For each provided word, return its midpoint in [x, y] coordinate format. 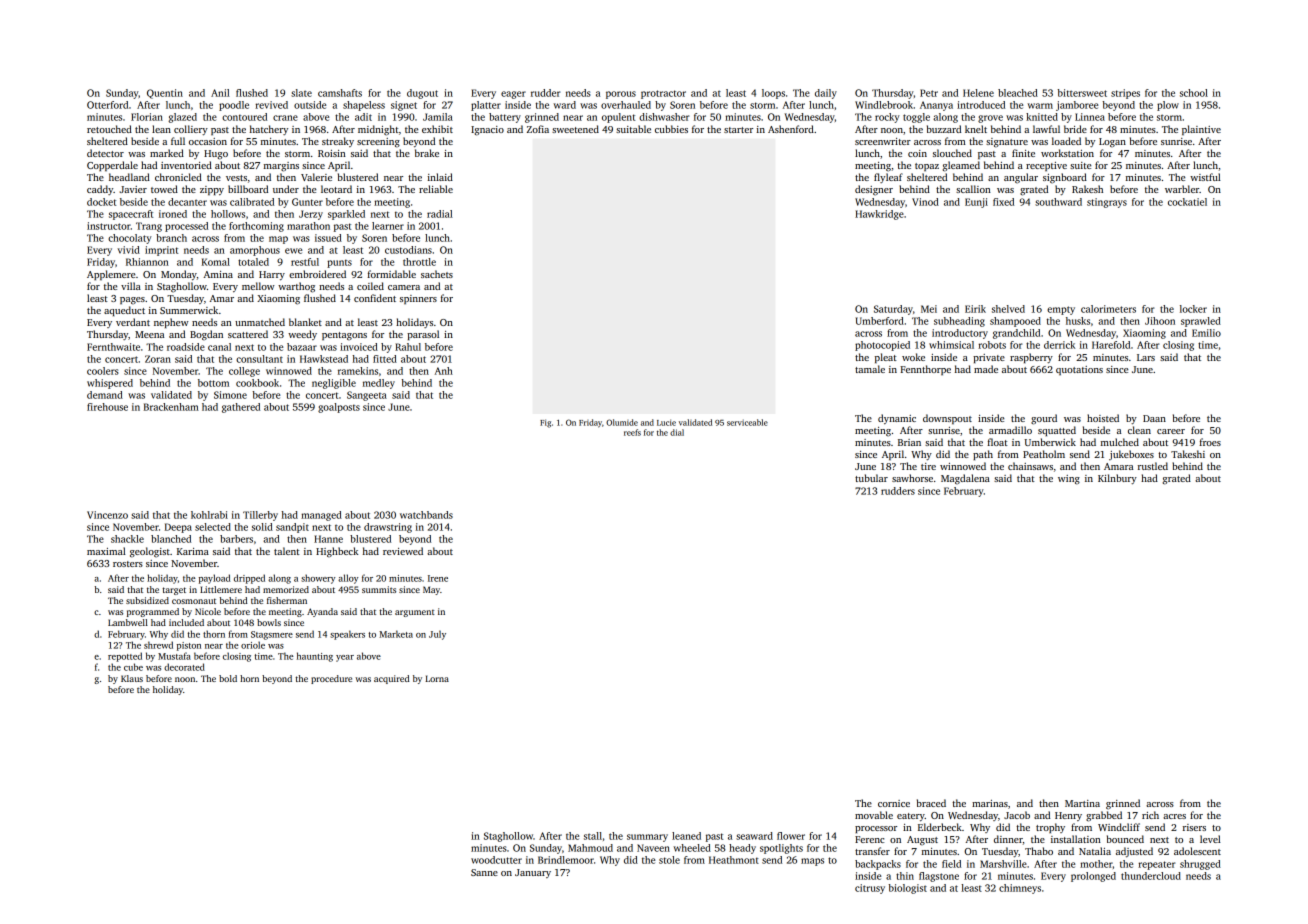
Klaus [132, 678]
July [437, 635]
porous [621, 95]
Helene [978, 93]
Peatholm [1044, 454]
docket [101, 202]
